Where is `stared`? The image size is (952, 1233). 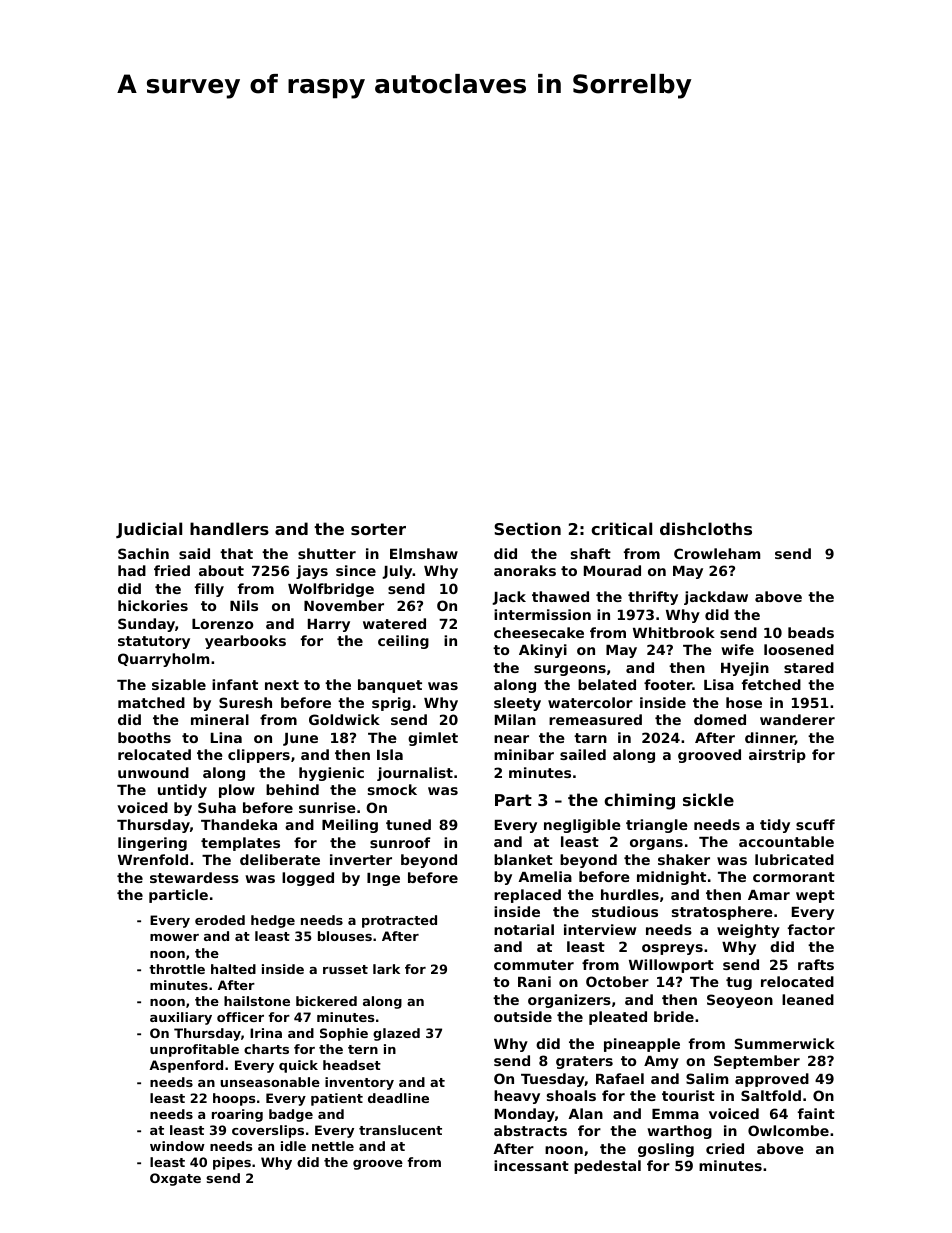
stared is located at coordinates (809, 667).
